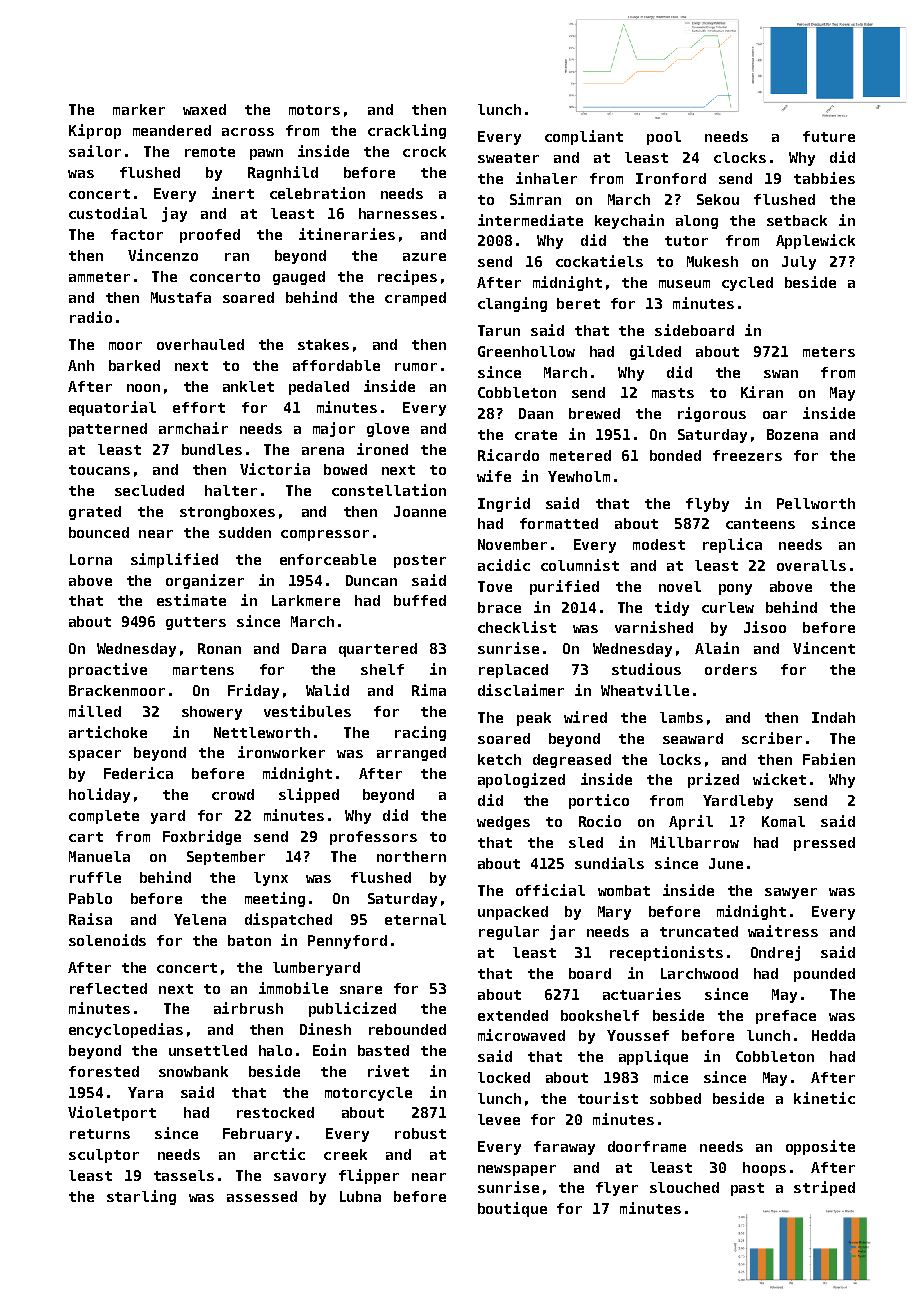  I want to click on tassels, so click(184, 1175).
